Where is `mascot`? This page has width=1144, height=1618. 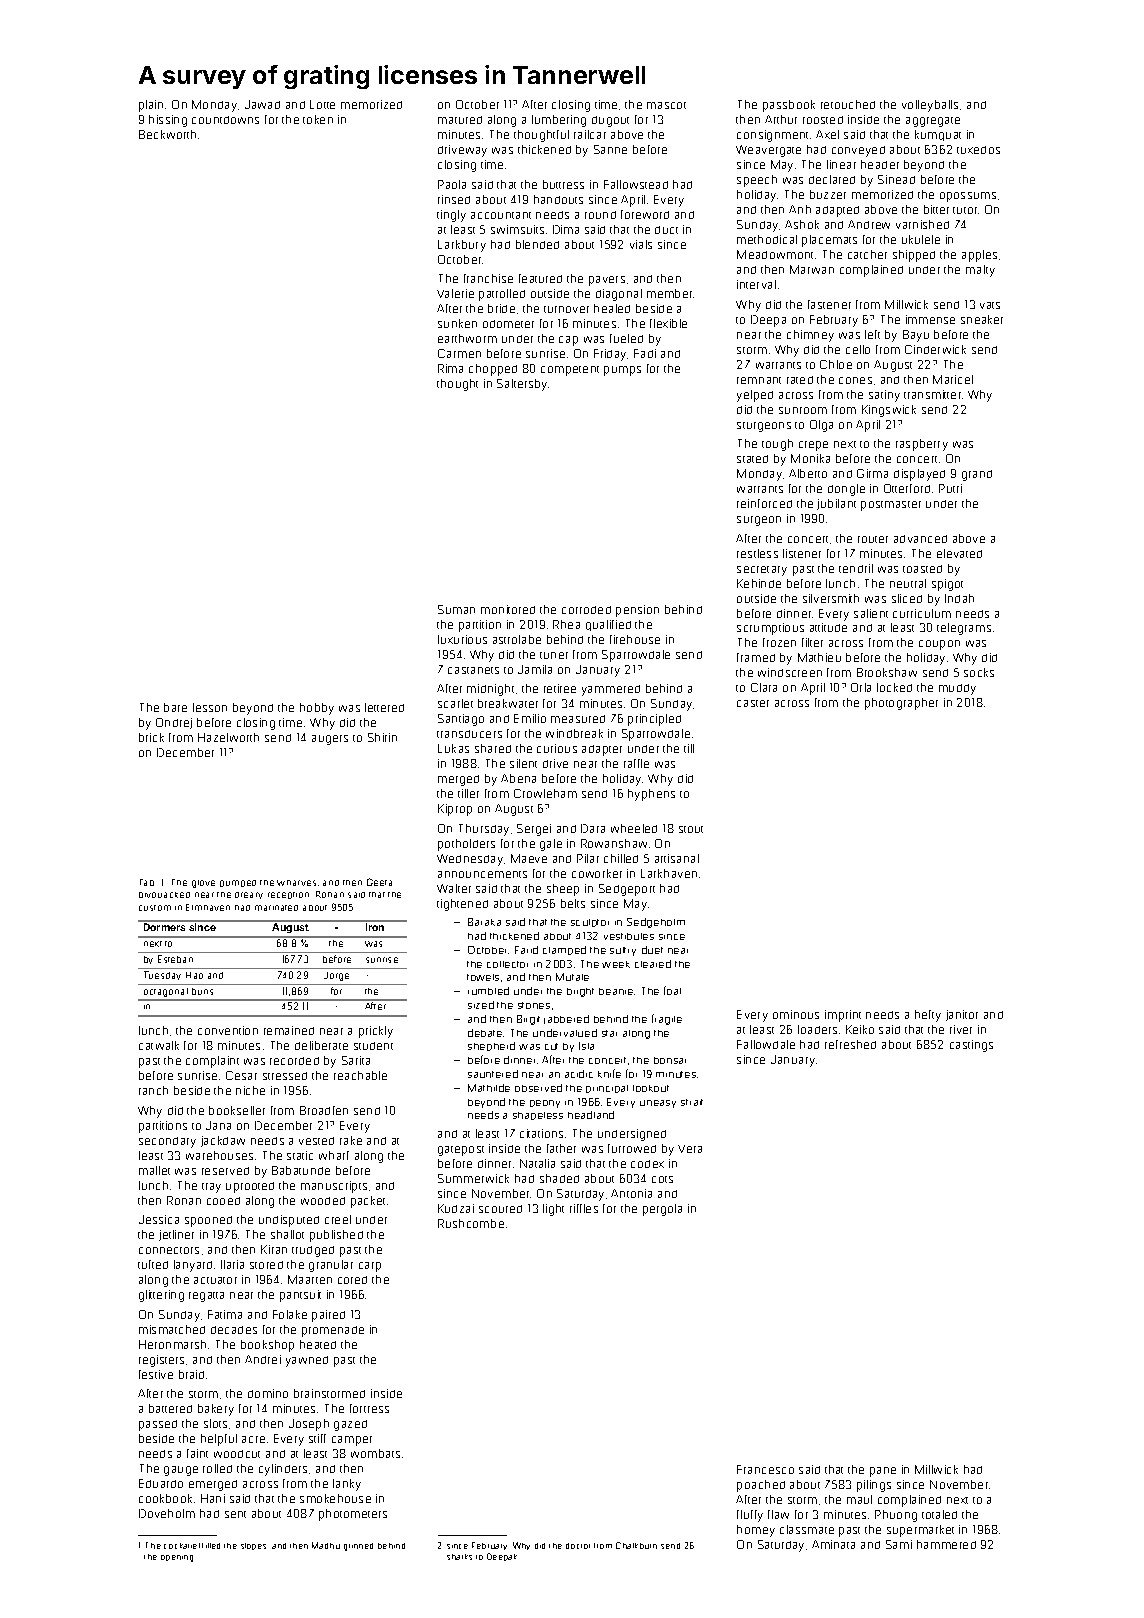
mascot is located at coordinates (666, 105).
